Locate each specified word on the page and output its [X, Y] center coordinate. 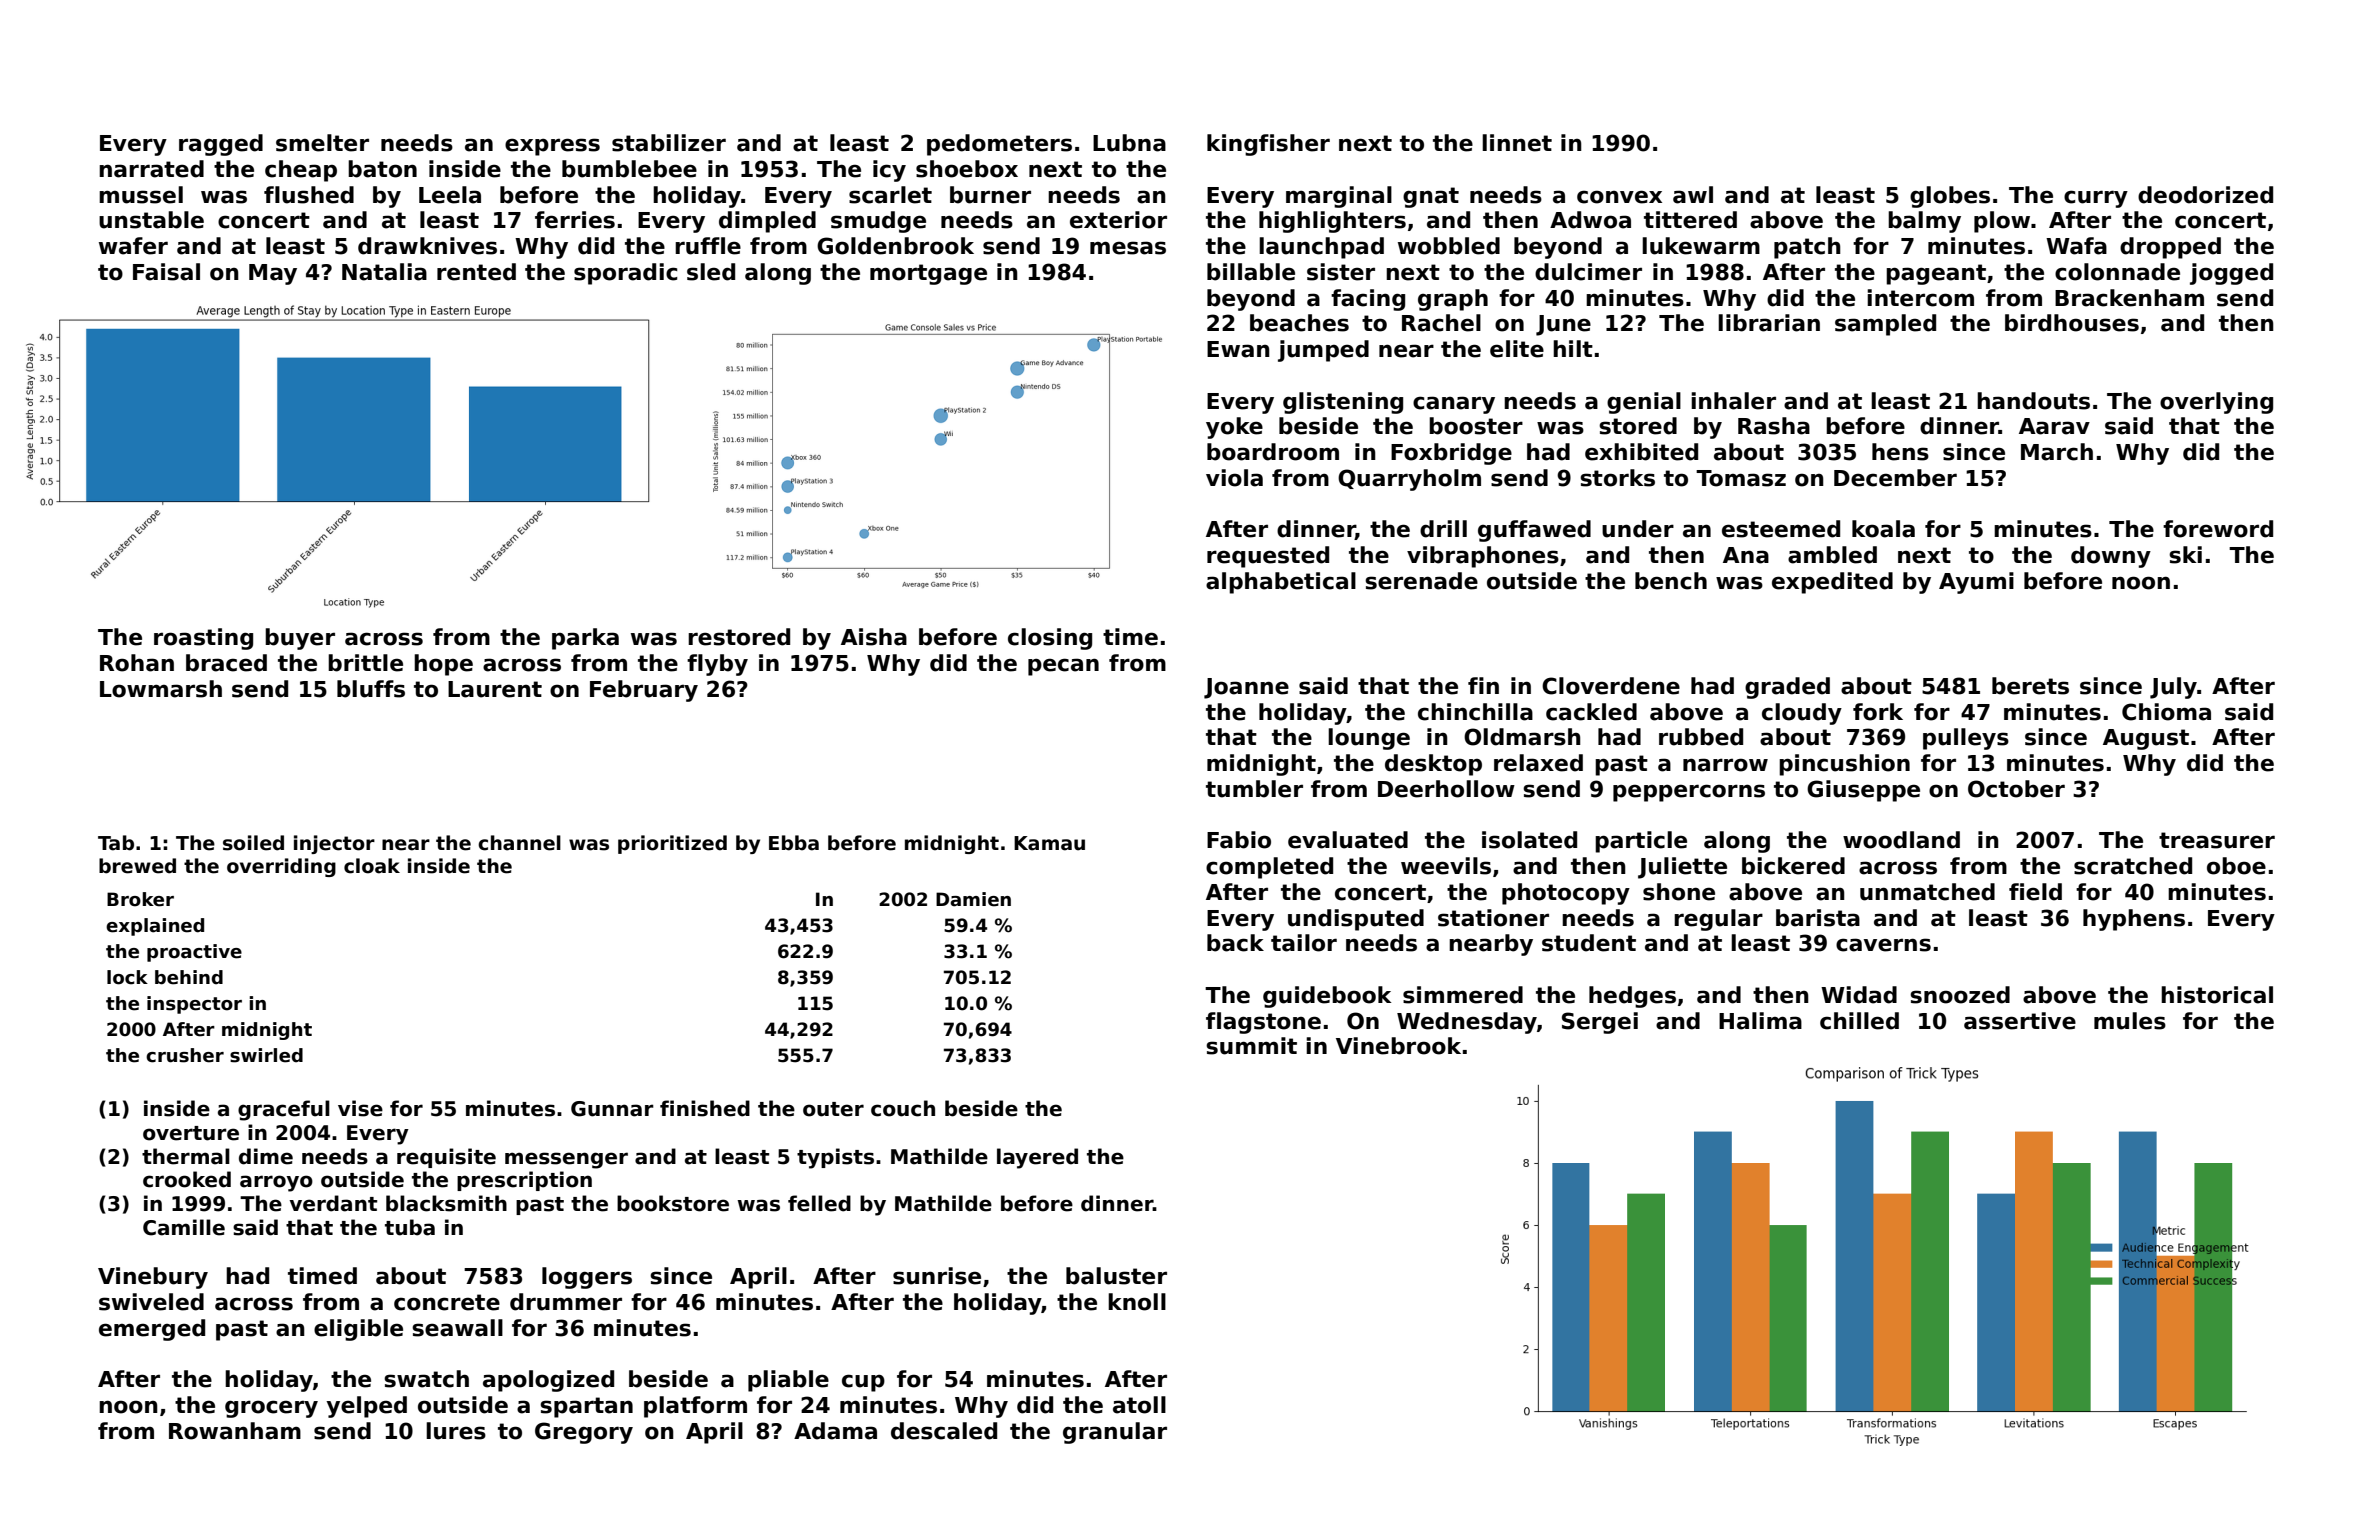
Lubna [1129, 143]
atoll [1139, 1405]
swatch [426, 1379]
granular [1115, 1433]
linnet [1517, 143]
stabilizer [669, 143]
